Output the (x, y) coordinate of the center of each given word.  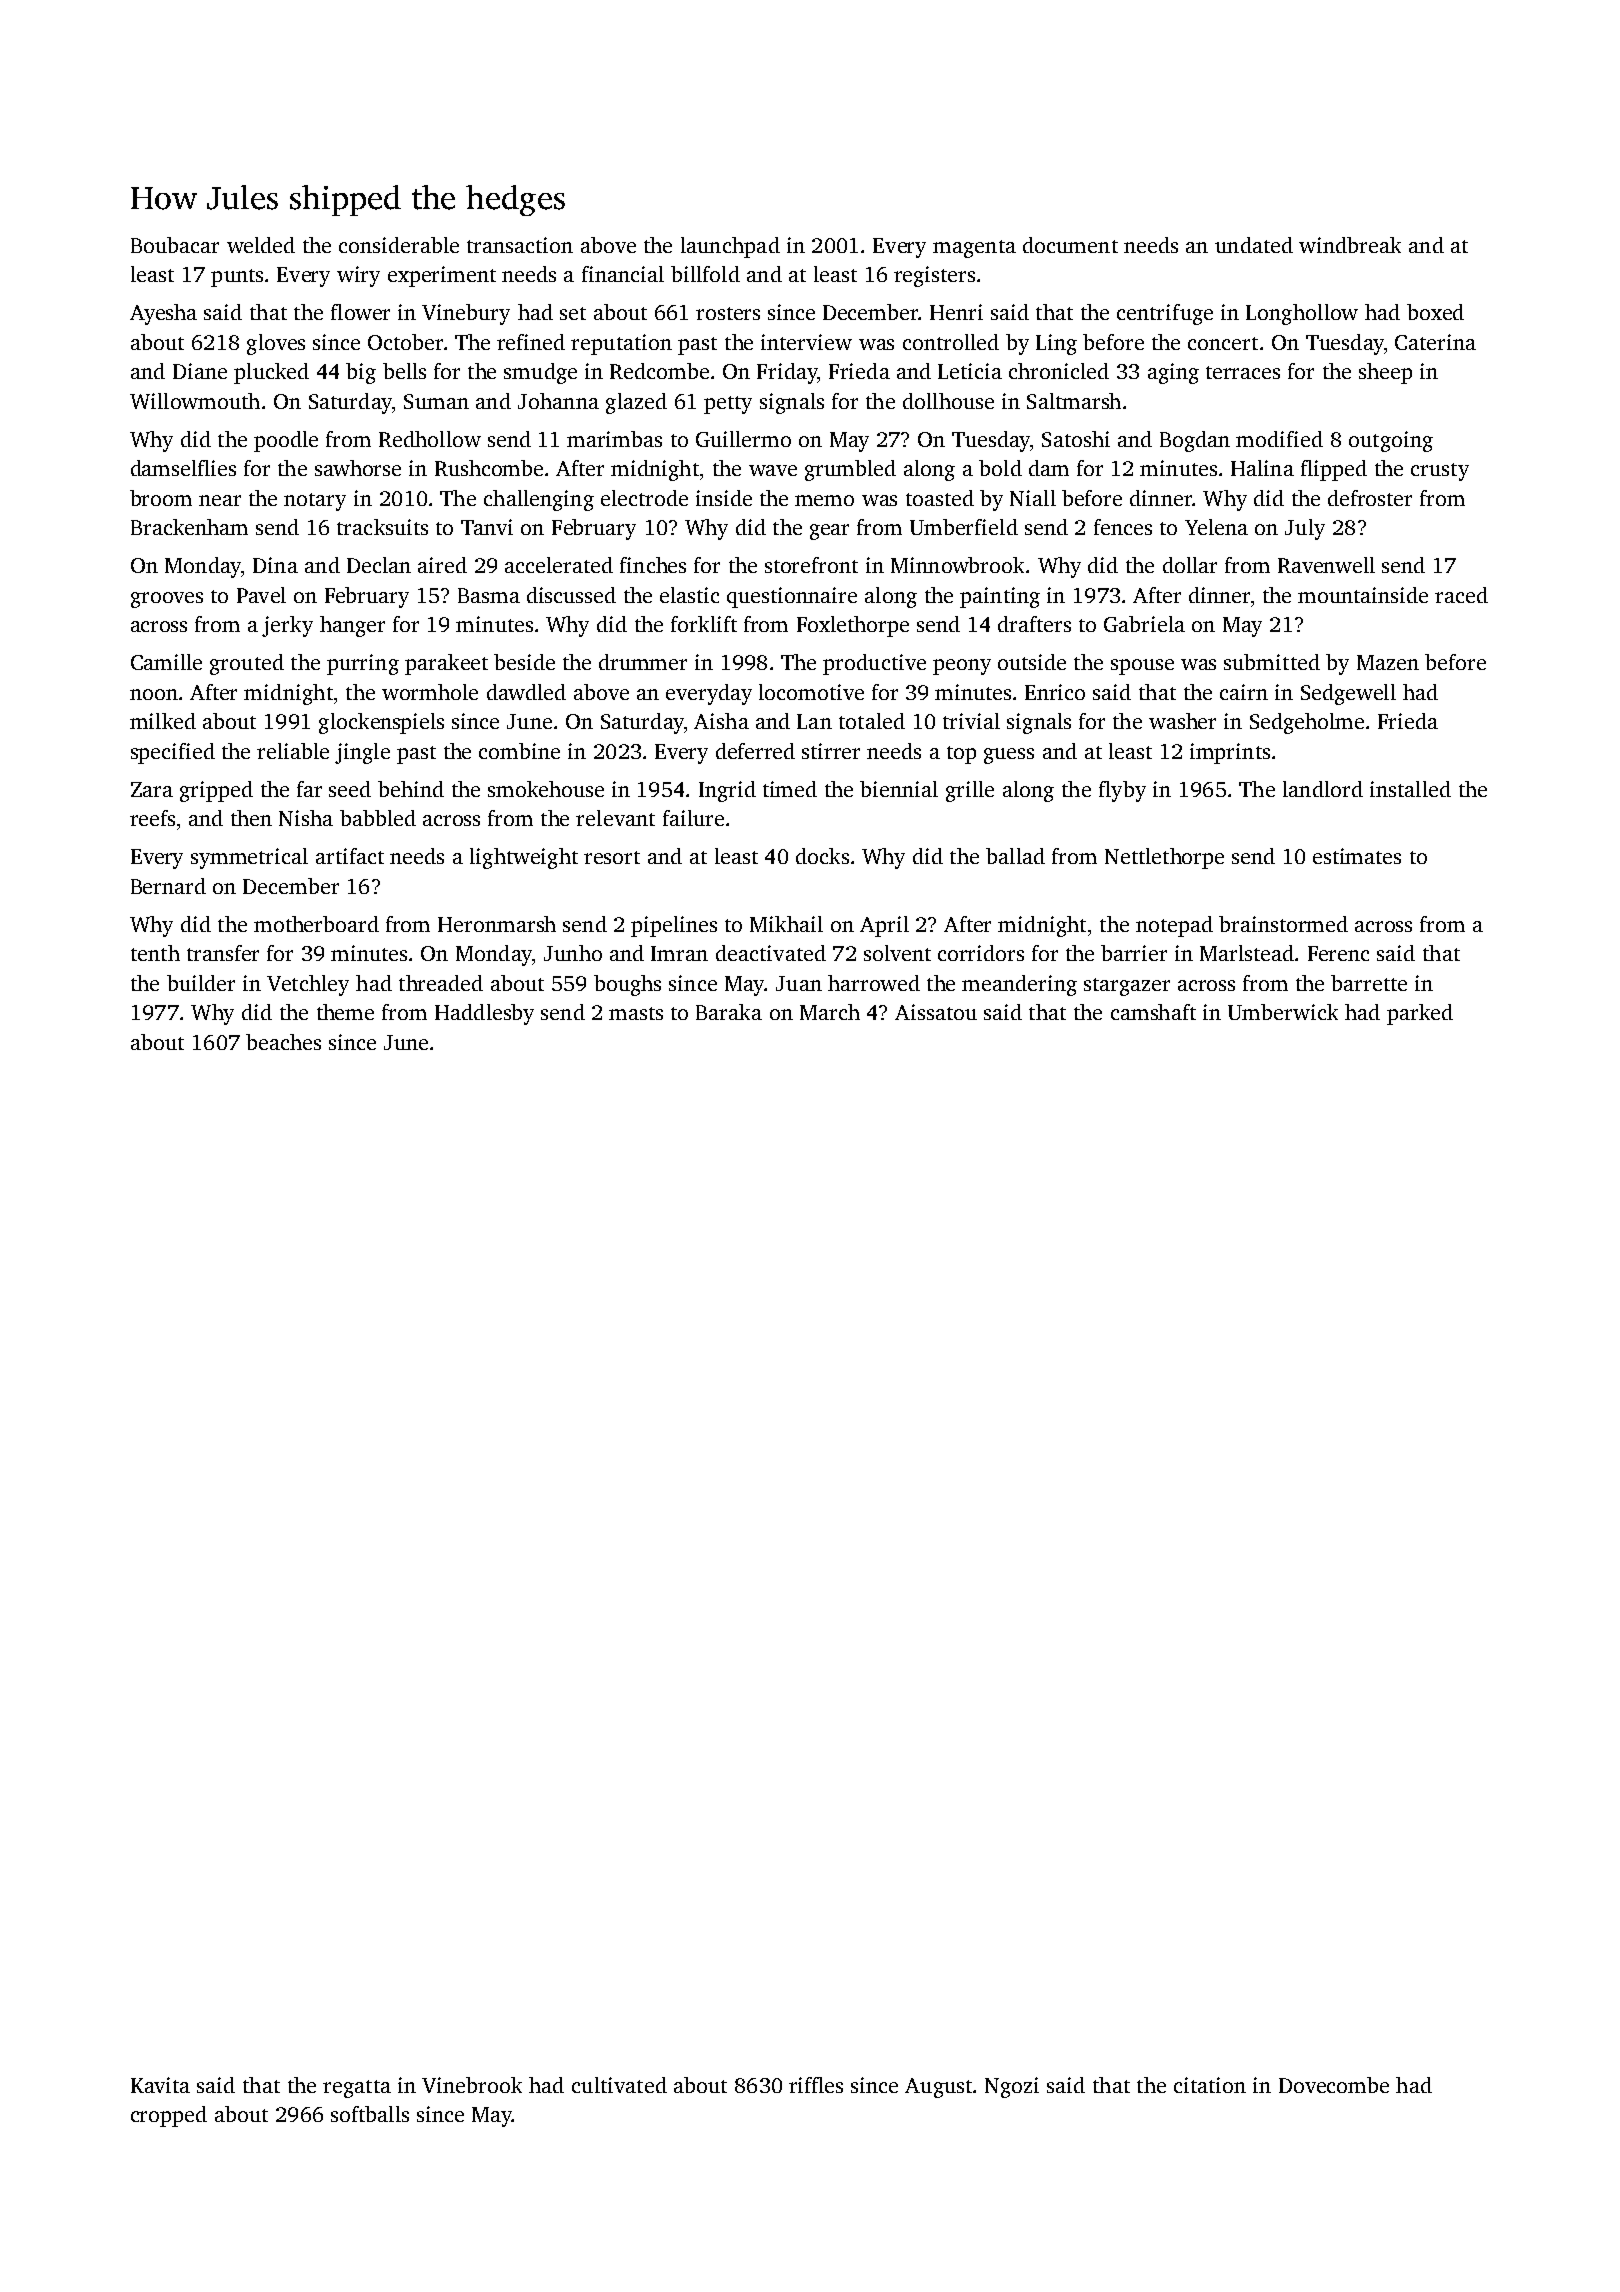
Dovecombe (1334, 2085)
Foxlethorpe (853, 626)
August (938, 2088)
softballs (370, 2114)
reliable (293, 751)
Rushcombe (489, 468)
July (1305, 529)
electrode (644, 498)
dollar (1190, 565)
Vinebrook (472, 2085)
